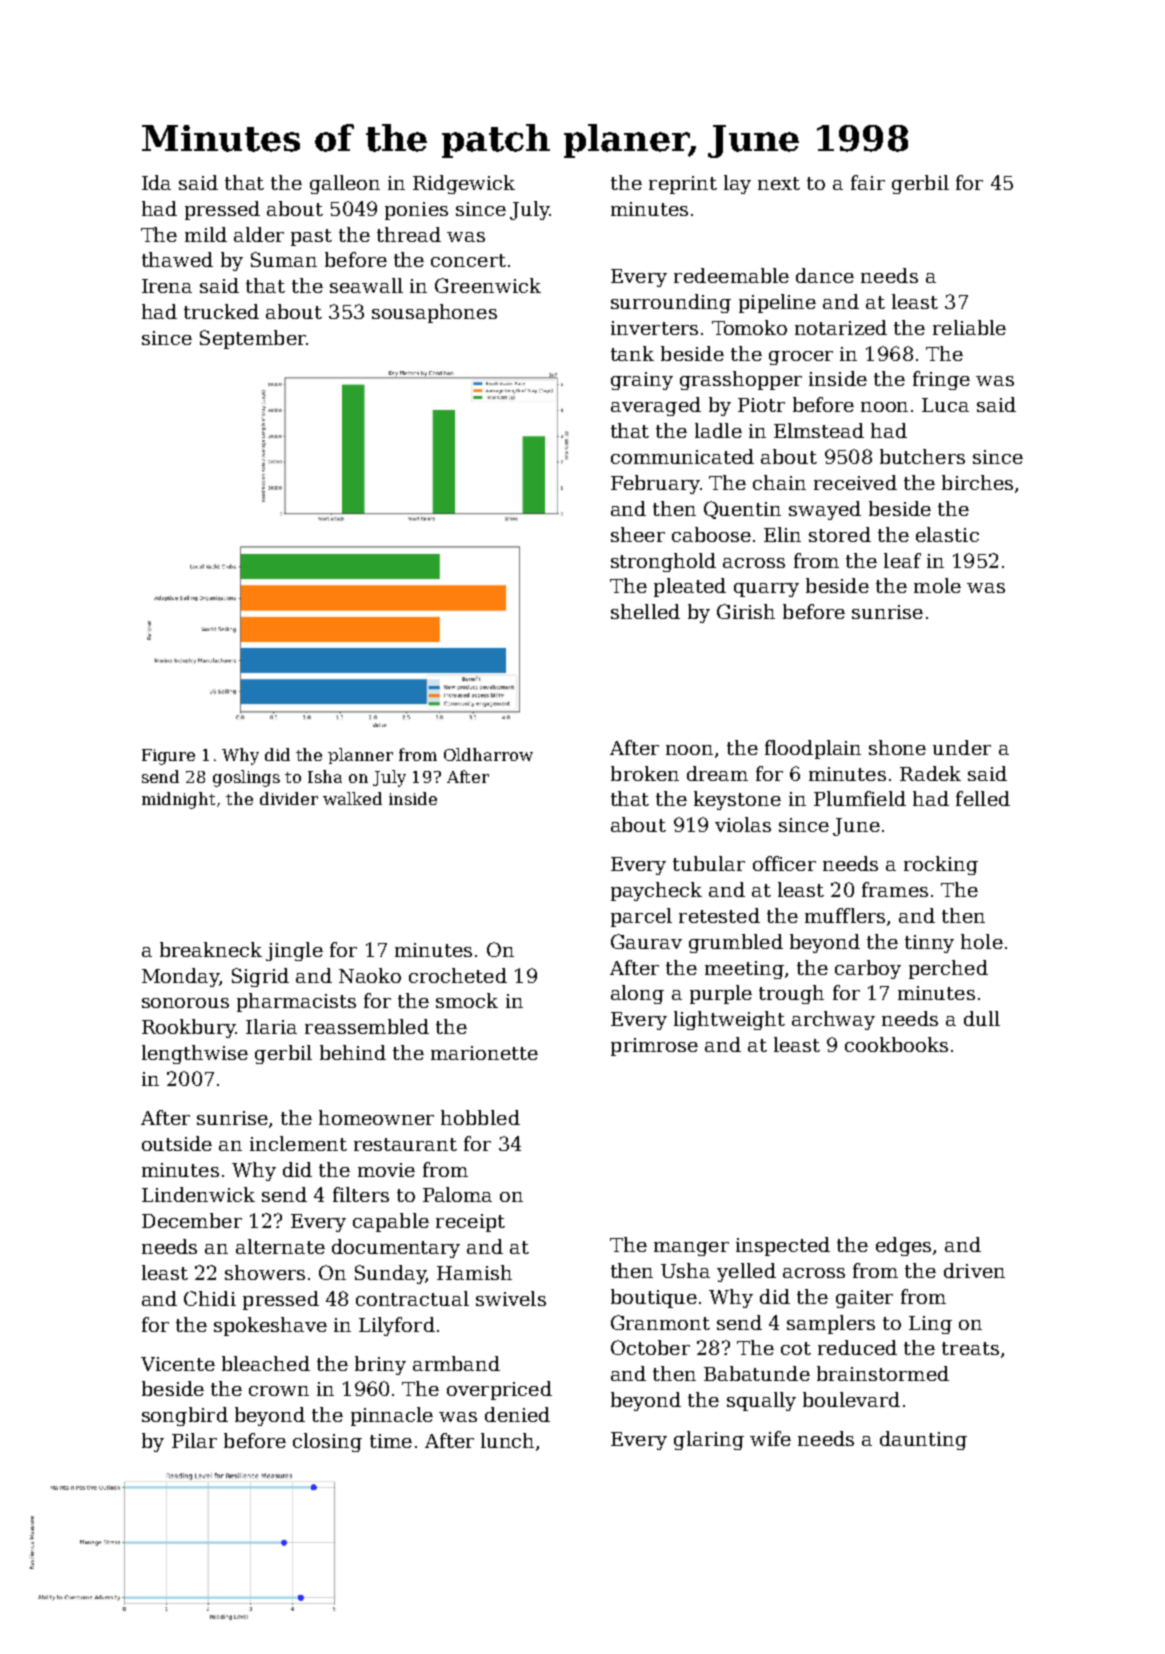 This screenshot has width=1165, height=1654. What do you see at coordinates (206, 234) in the screenshot?
I see `mild` at bounding box center [206, 234].
